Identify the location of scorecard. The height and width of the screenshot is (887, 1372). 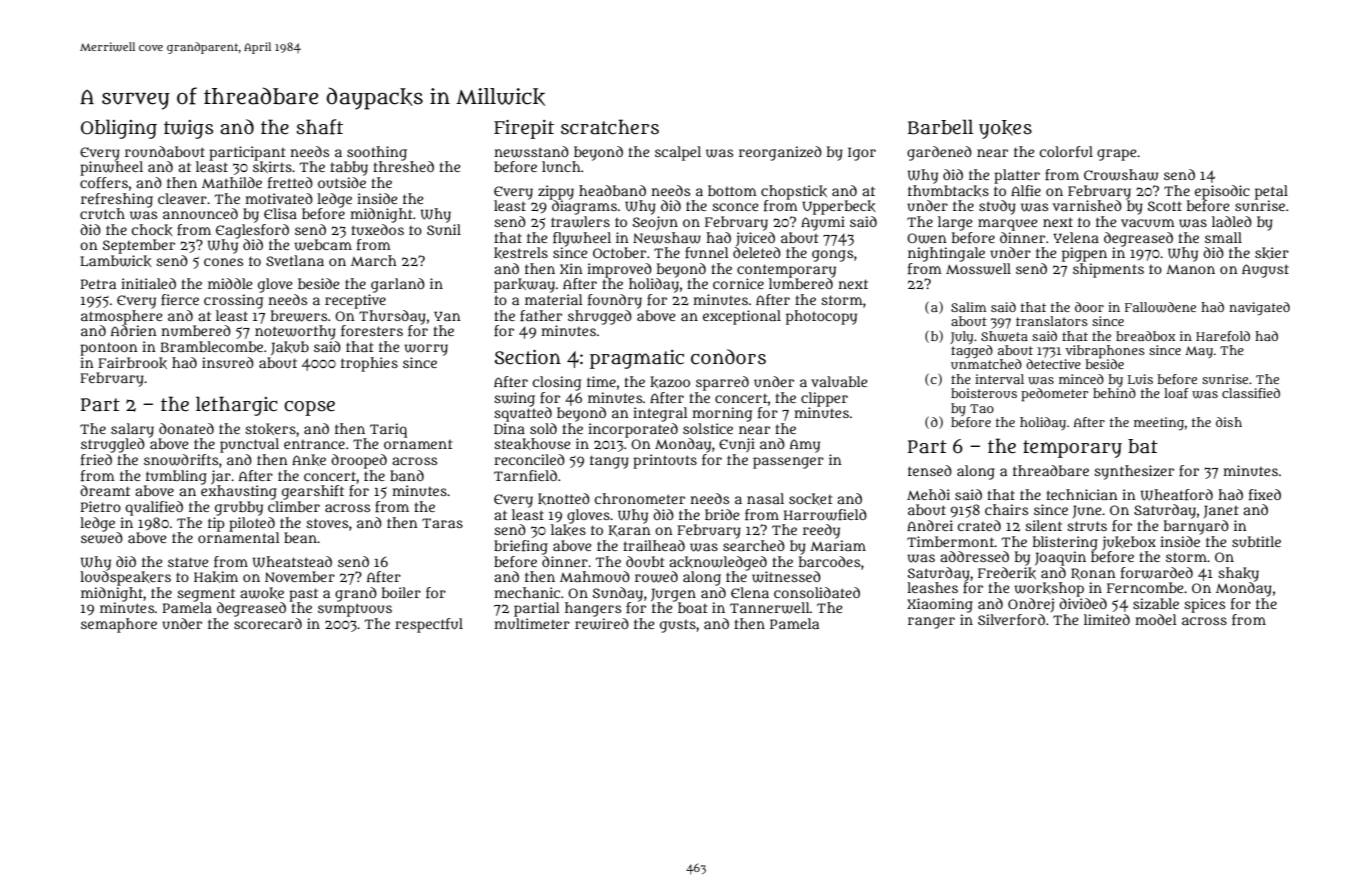
(268, 623).
